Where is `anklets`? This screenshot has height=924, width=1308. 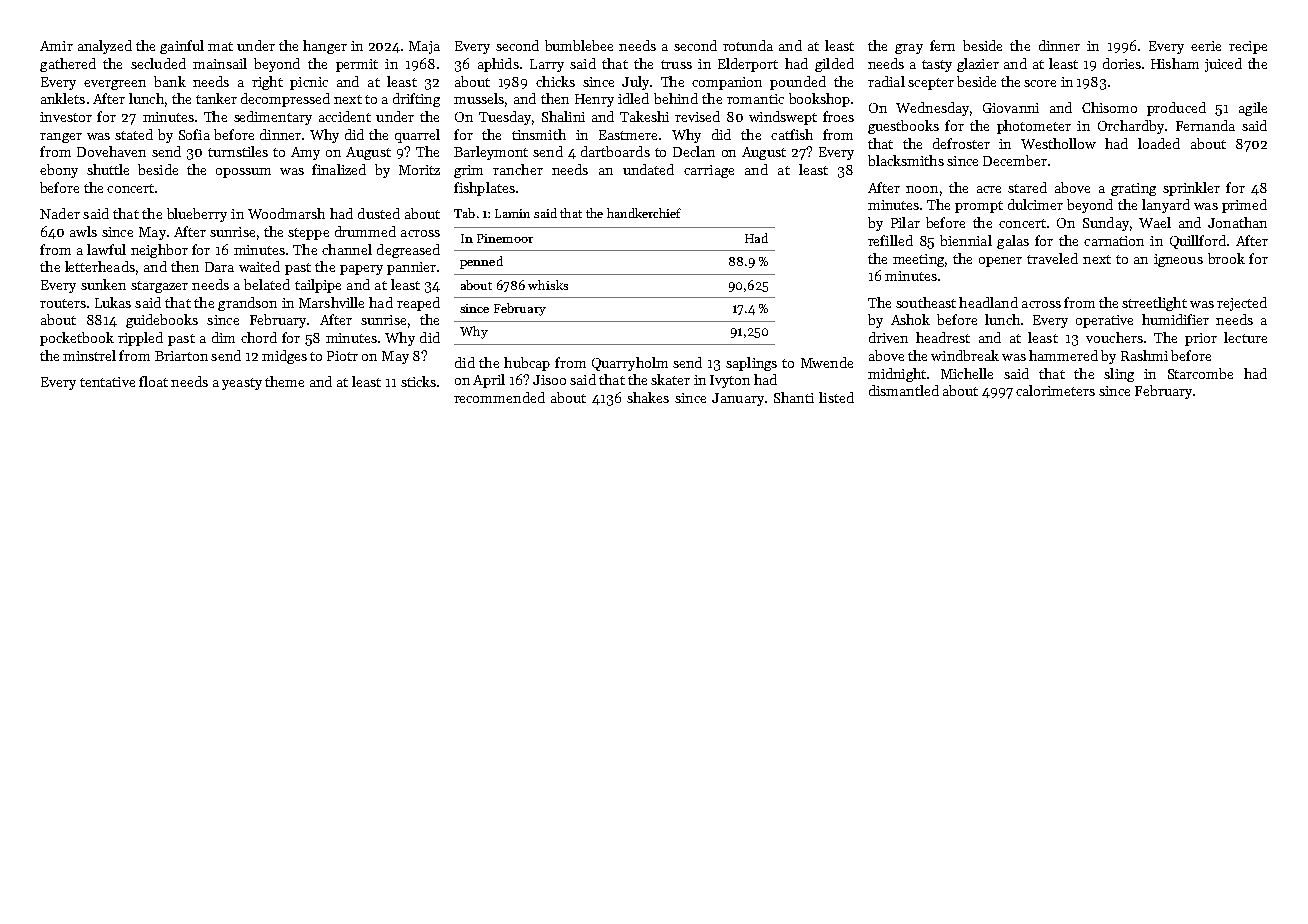 anklets is located at coordinates (63, 98).
